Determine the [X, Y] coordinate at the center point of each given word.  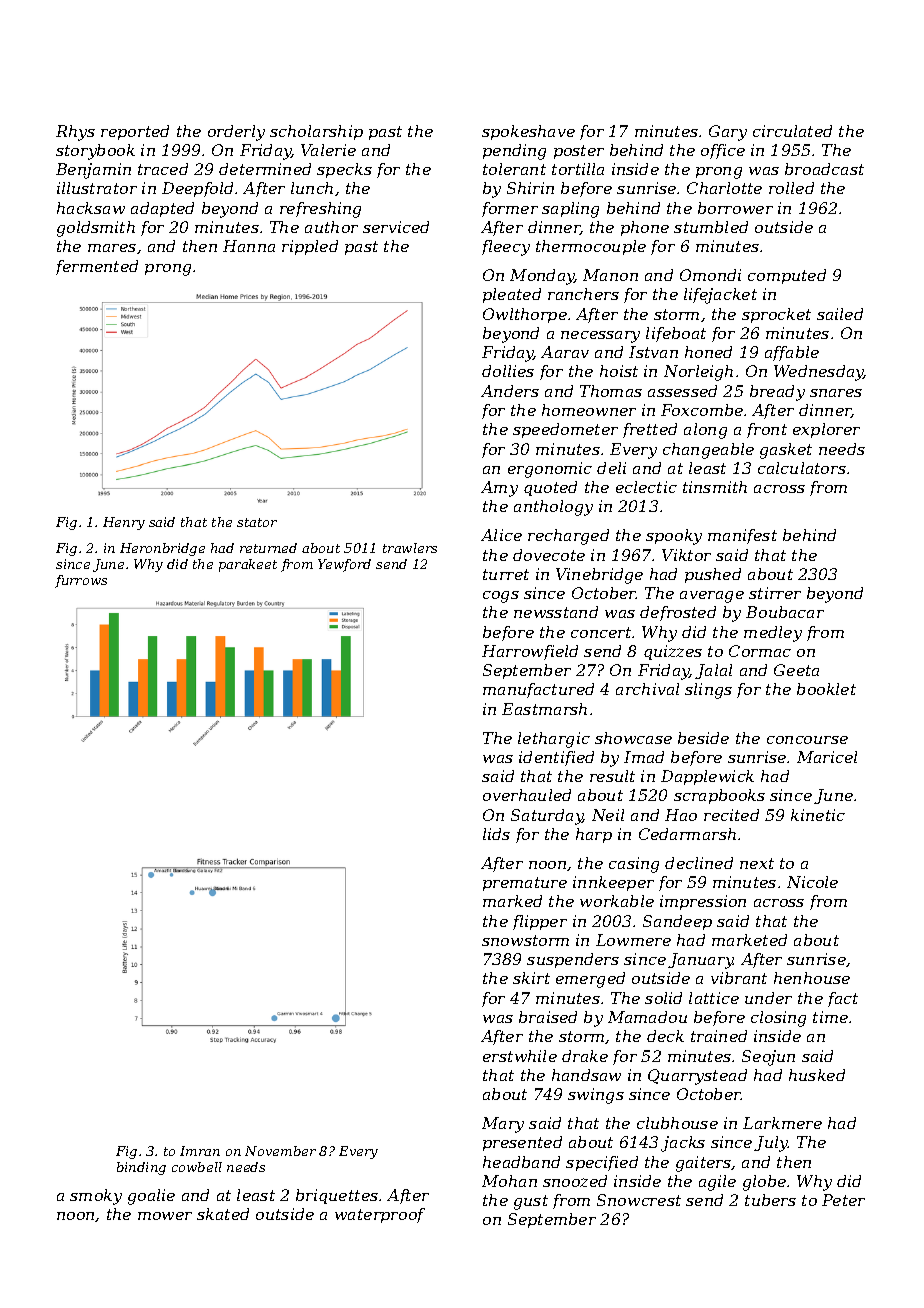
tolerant [514, 169]
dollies [508, 371]
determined [265, 169]
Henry [124, 523]
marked [512, 901]
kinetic [818, 815]
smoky [96, 1197]
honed [708, 352]
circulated [792, 131]
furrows [81, 581]
